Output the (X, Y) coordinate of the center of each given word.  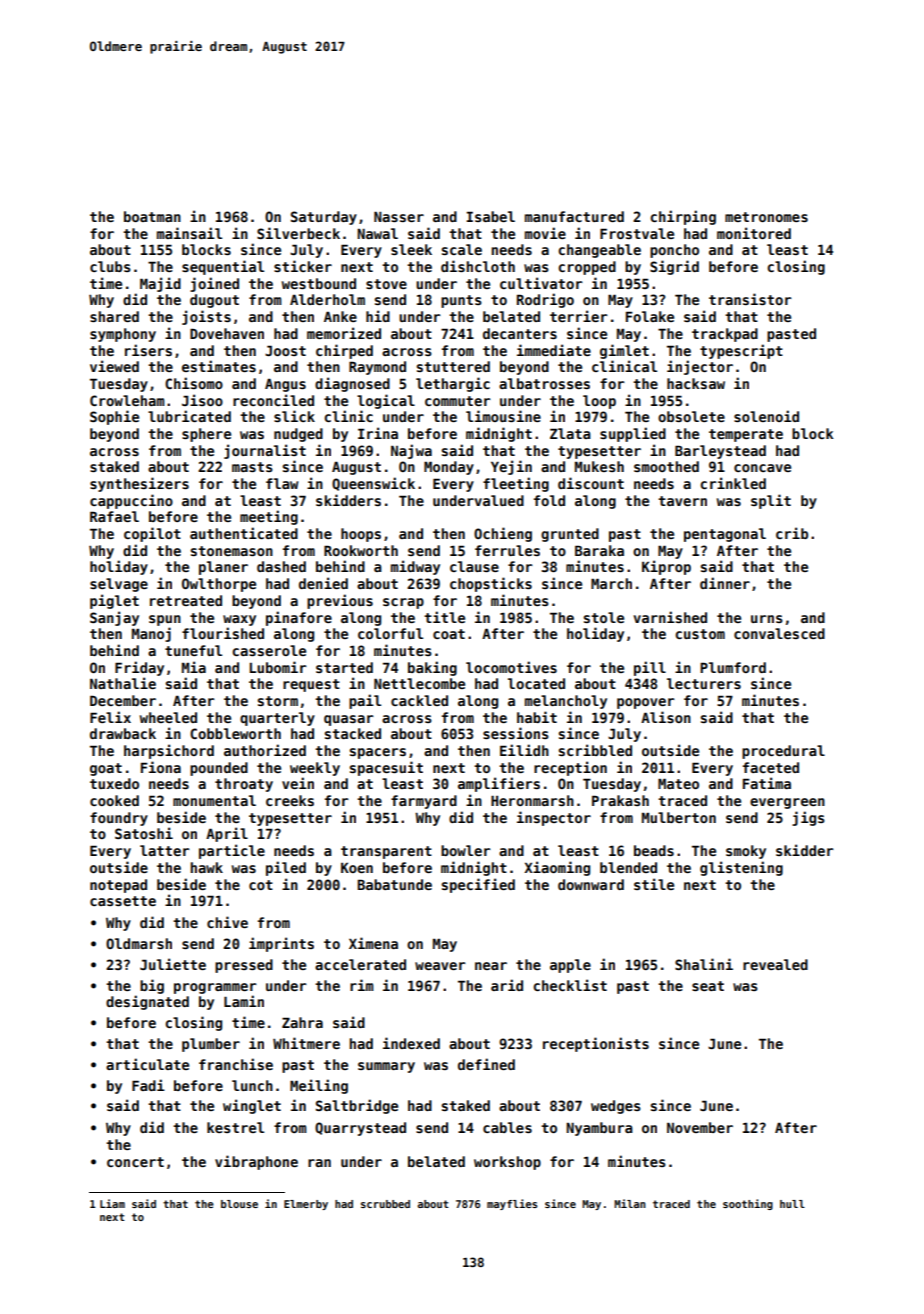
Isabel (490, 216)
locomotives (511, 667)
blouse (239, 1204)
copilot (152, 534)
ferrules (507, 550)
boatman (152, 216)
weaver (440, 966)
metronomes (766, 217)
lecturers (704, 683)
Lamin (244, 1001)
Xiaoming (557, 868)
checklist (570, 985)
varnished (670, 617)
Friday (139, 668)
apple (570, 966)
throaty (244, 785)
